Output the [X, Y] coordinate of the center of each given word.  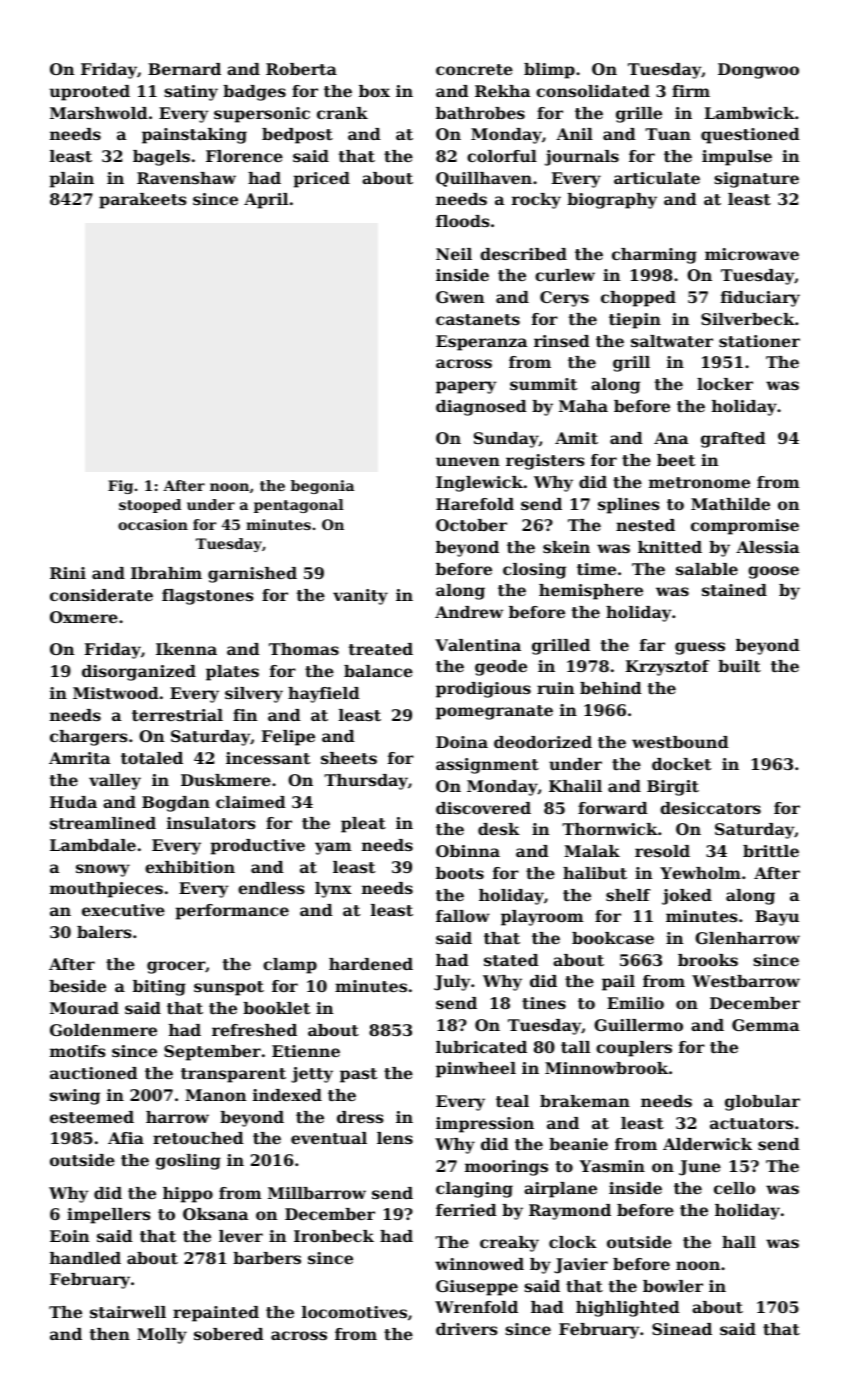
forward [613, 808]
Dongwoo [758, 71]
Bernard [184, 69]
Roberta [301, 69]
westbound [680, 742]
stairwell [128, 1312]
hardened [371, 964]
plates [232, 673]
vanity [360, 597]
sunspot [229, 988]
